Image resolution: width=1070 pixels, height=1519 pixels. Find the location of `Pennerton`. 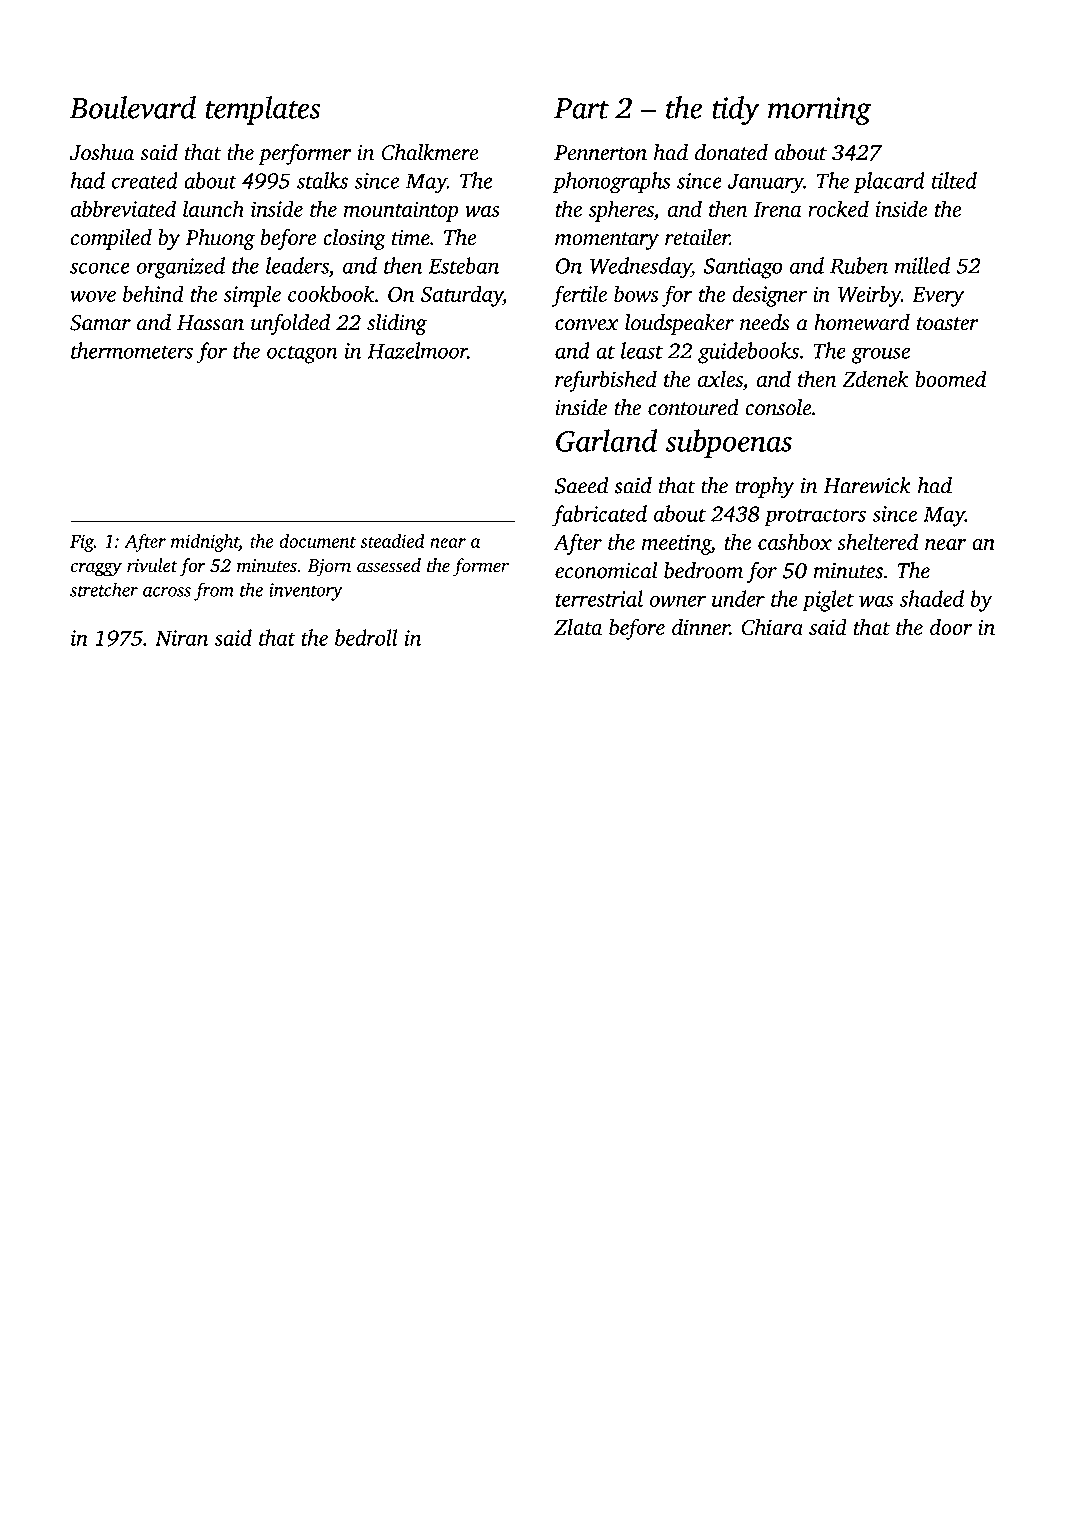

Pennerton is located at coordinates (600, 153).
